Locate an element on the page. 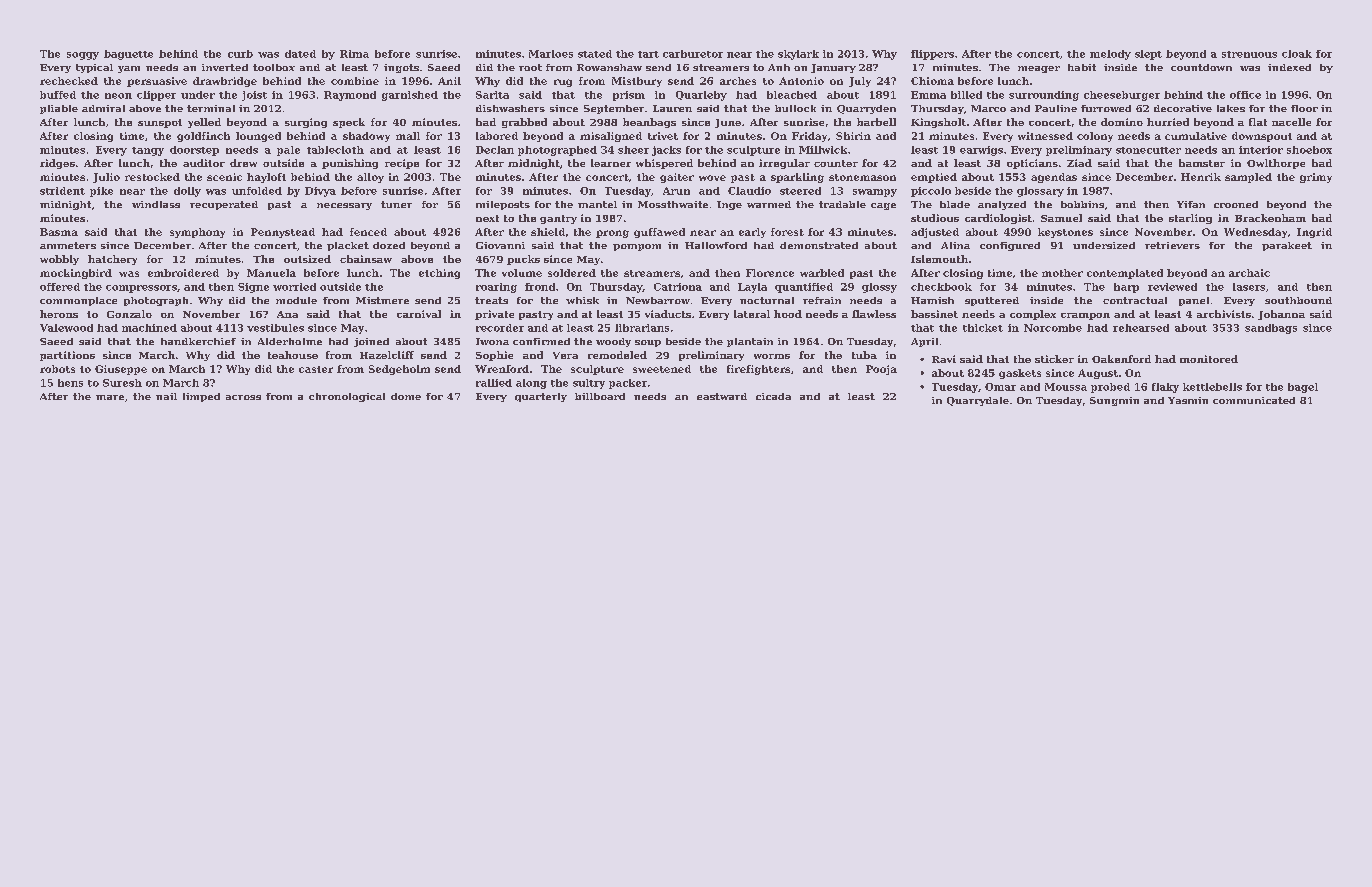  stonecutter is located at coordinates (1148, 150).
